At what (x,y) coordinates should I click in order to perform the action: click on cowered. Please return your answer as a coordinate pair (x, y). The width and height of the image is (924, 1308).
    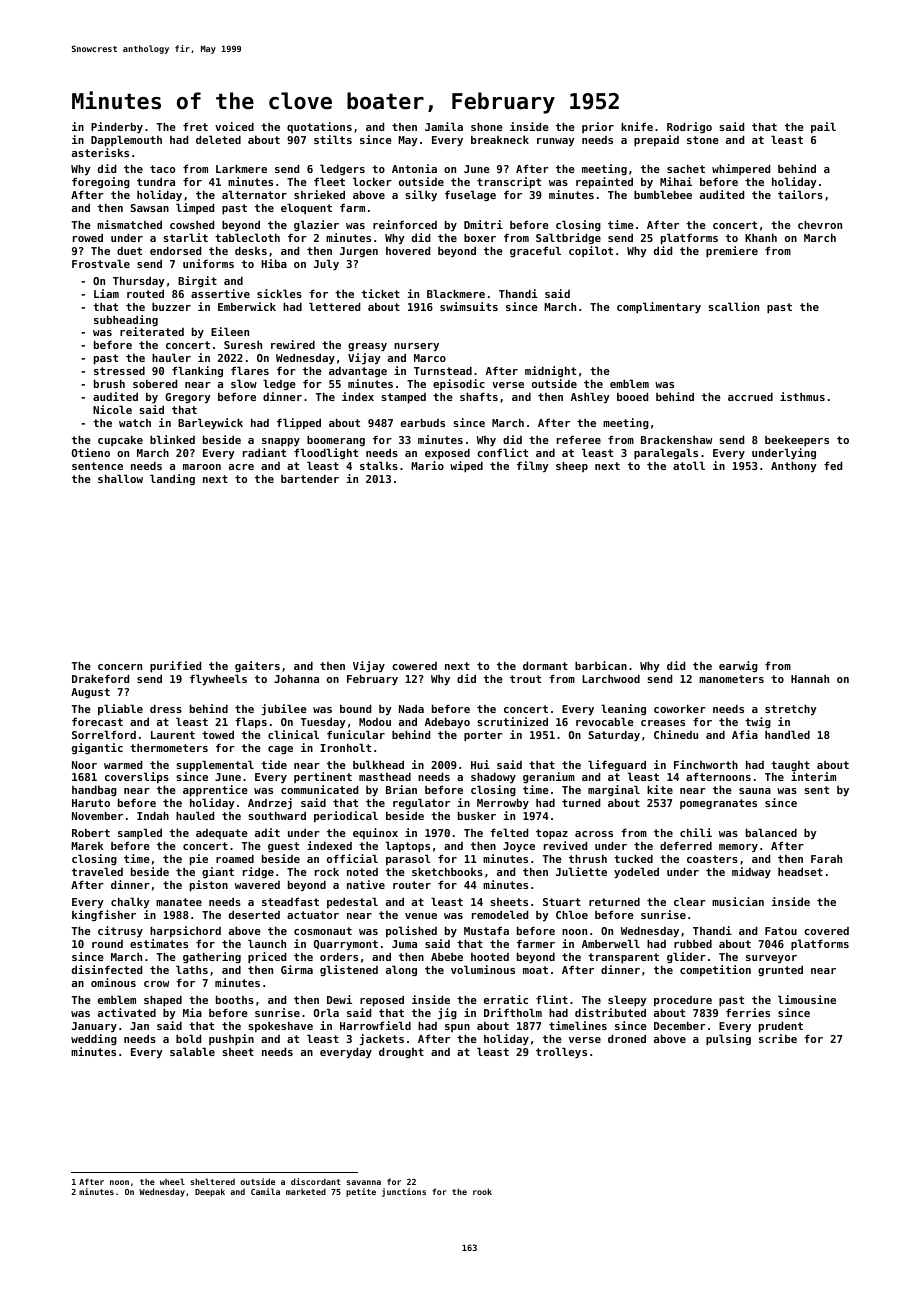
    Looking at the image, I should click on (414, 666).
